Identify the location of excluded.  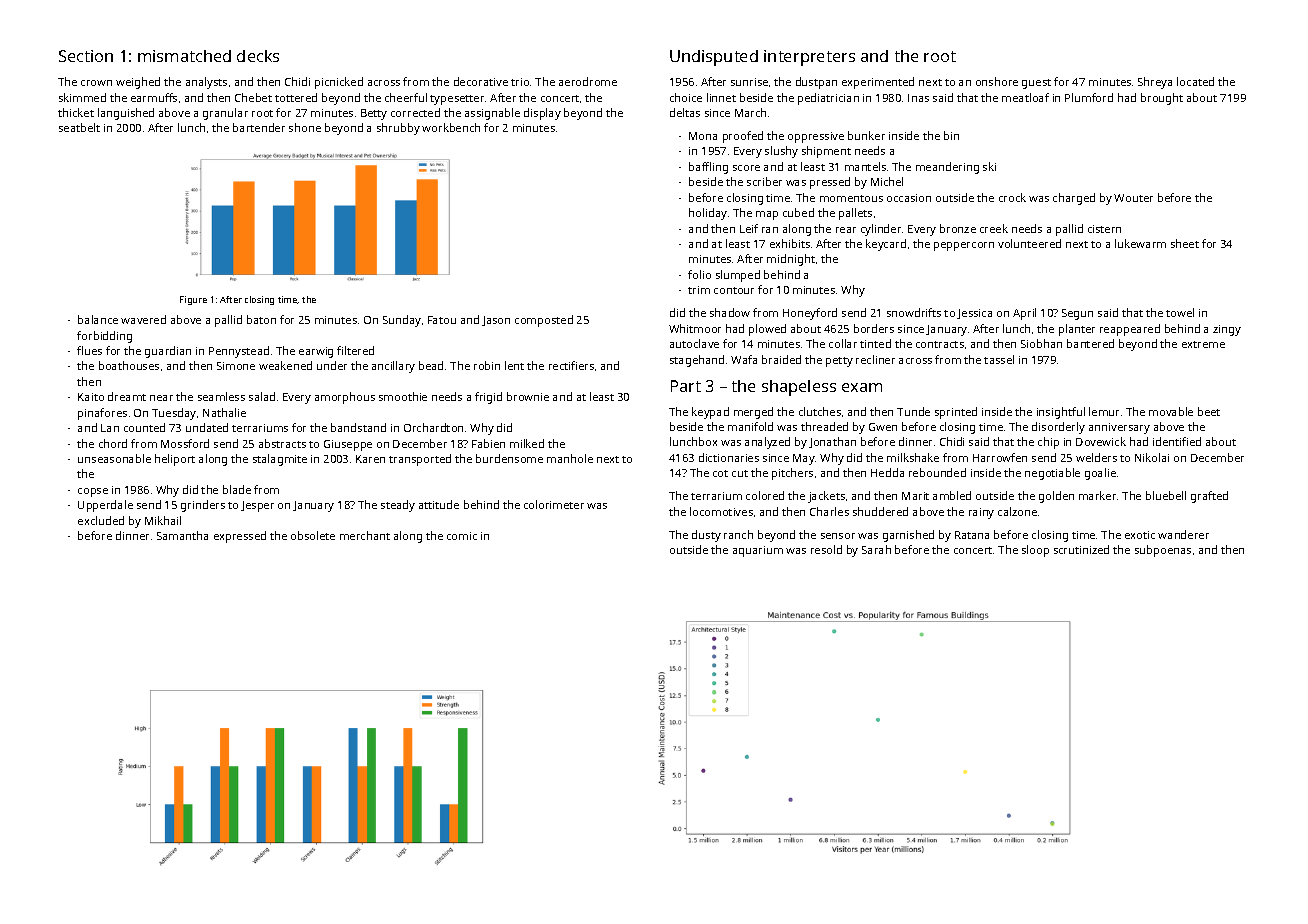
(101, 520).
